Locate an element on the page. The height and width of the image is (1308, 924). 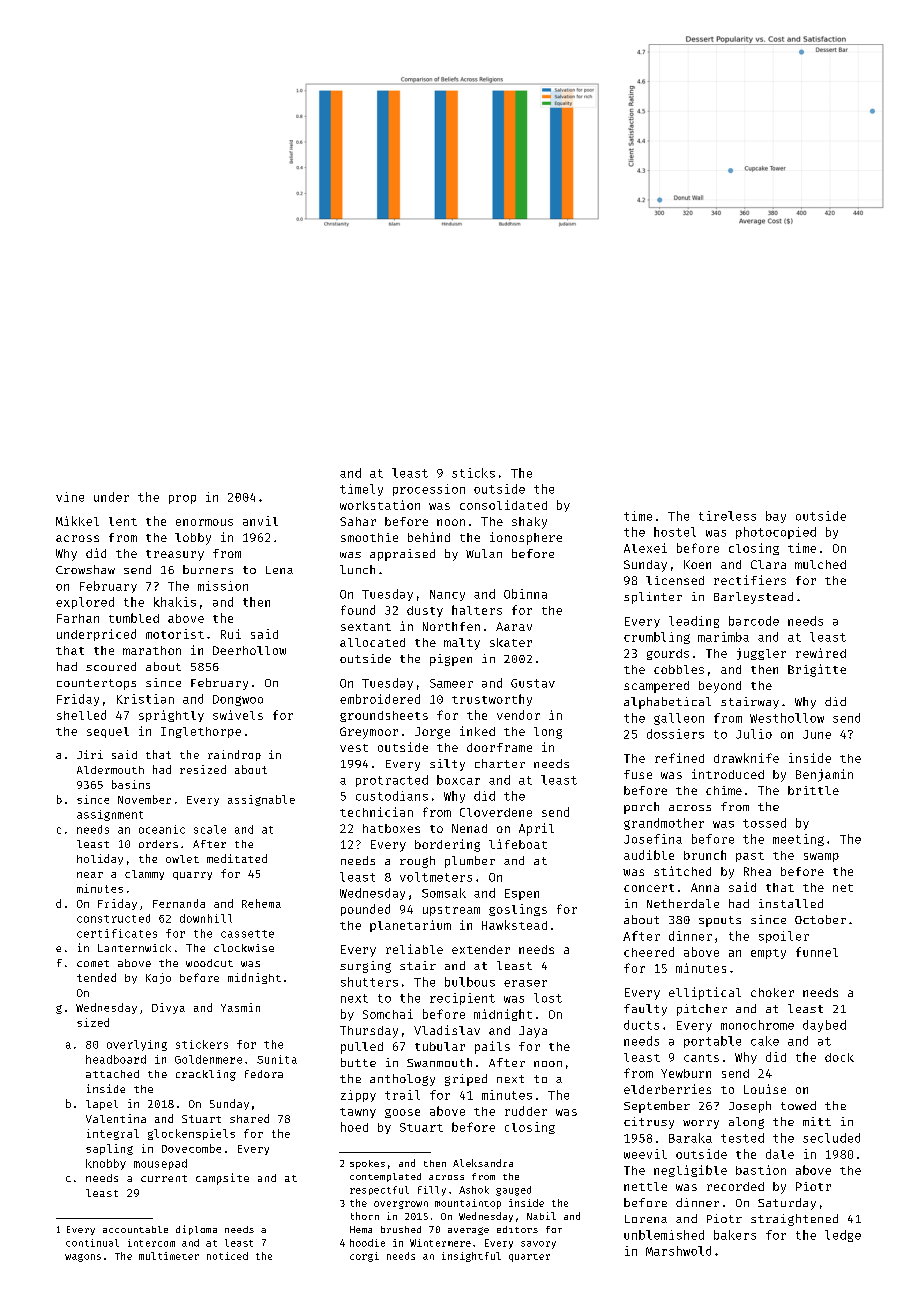
surging is located at coordinates (365, 967).
